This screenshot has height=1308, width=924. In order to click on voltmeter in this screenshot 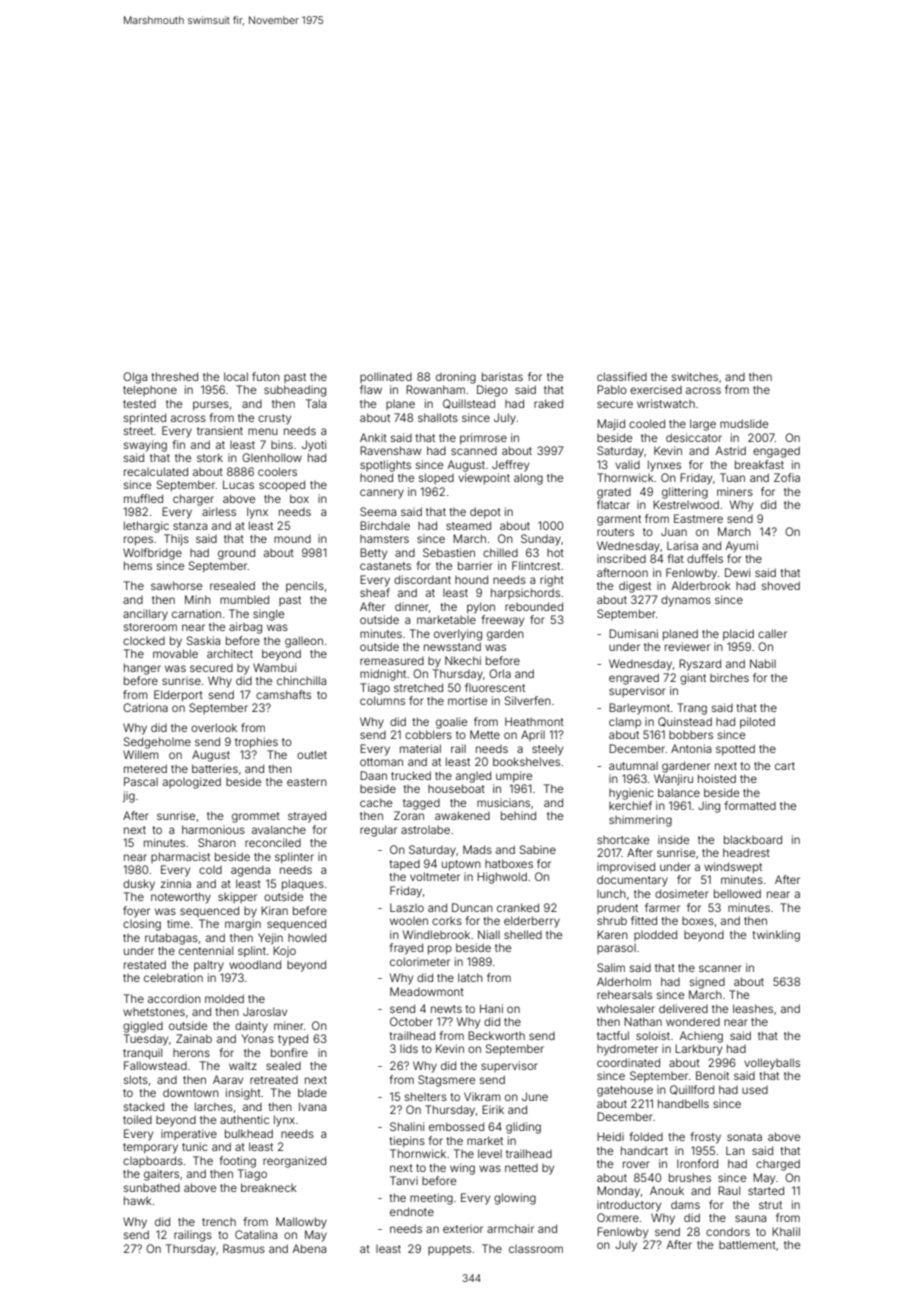, I will do `click(435, 876)`.
